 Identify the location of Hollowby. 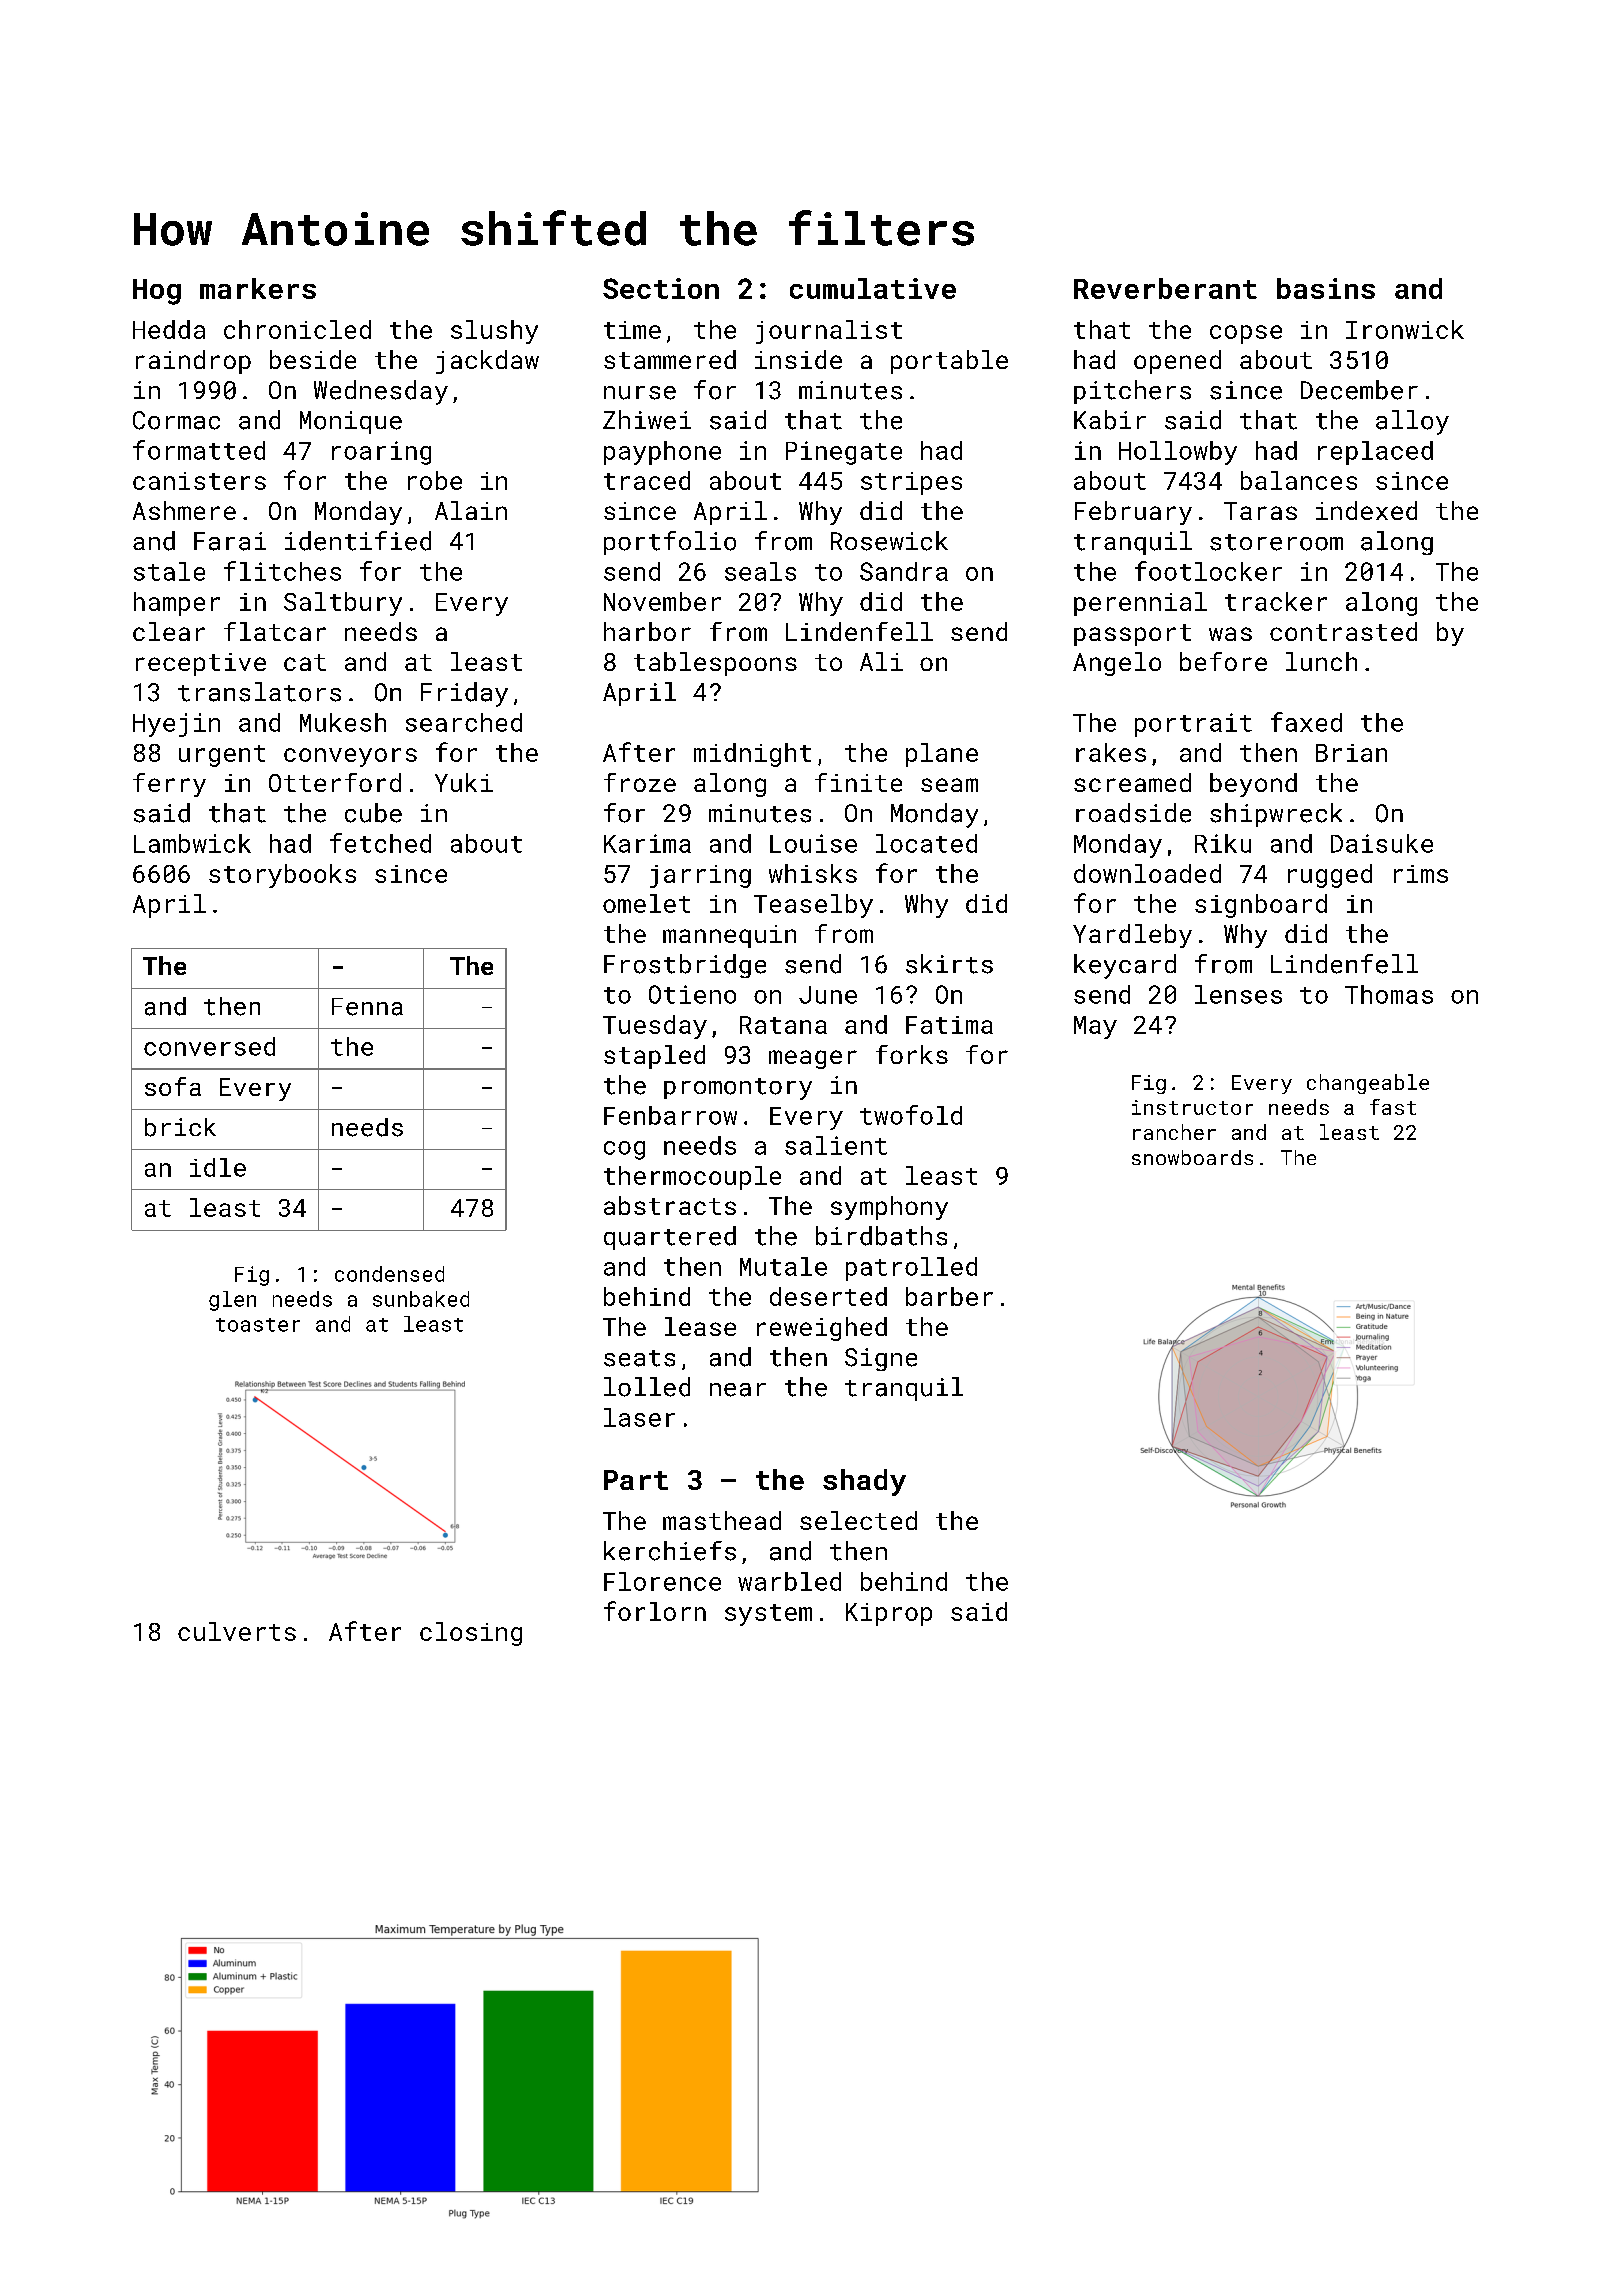
(1178, 453).
